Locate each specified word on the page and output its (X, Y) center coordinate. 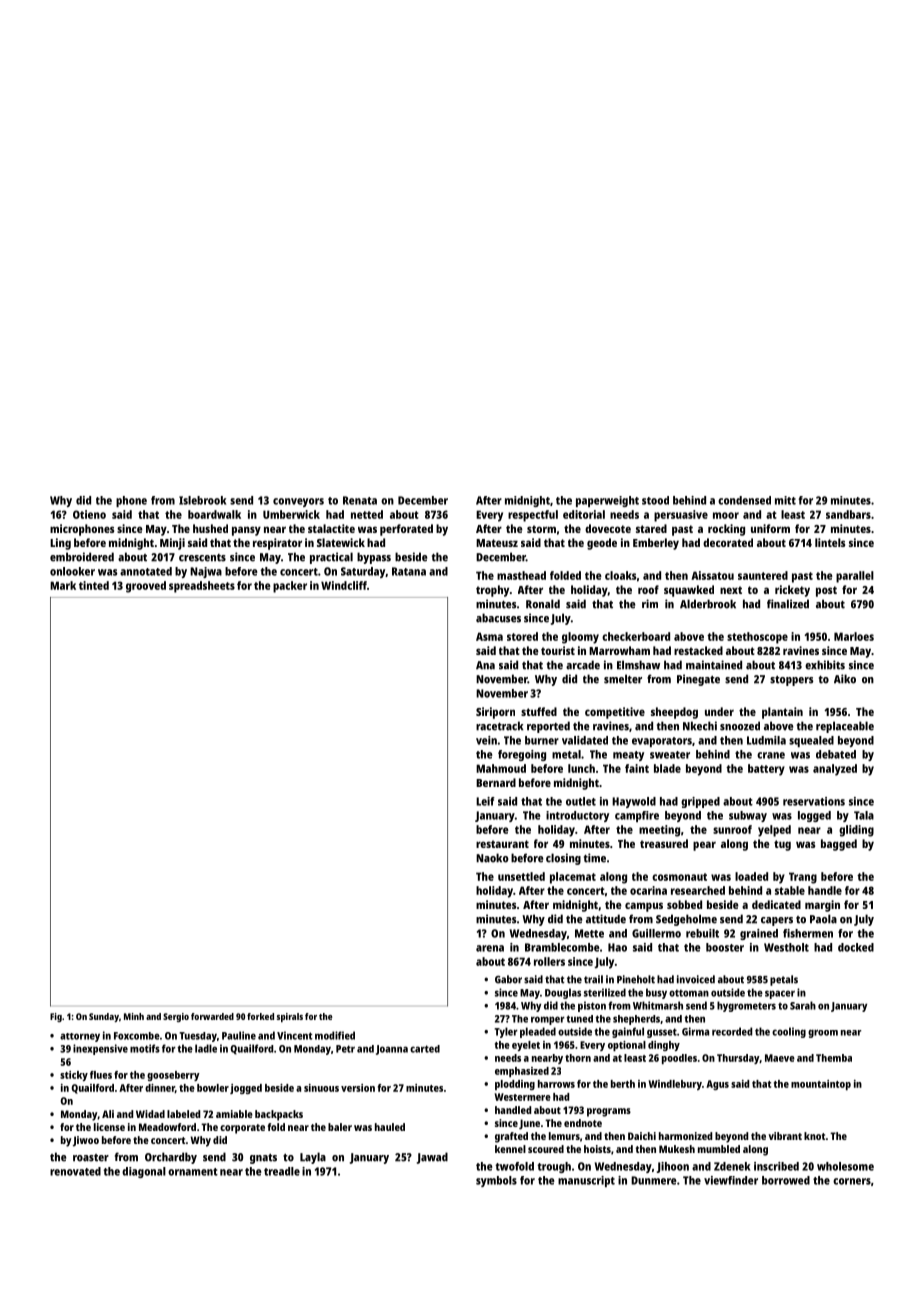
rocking (726, 530)
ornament (193, 1172)
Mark (63, 585)
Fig (56, 1017)
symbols (496, 1181)
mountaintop (821, 1085)
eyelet (526, 1046)
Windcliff (344, 585)
